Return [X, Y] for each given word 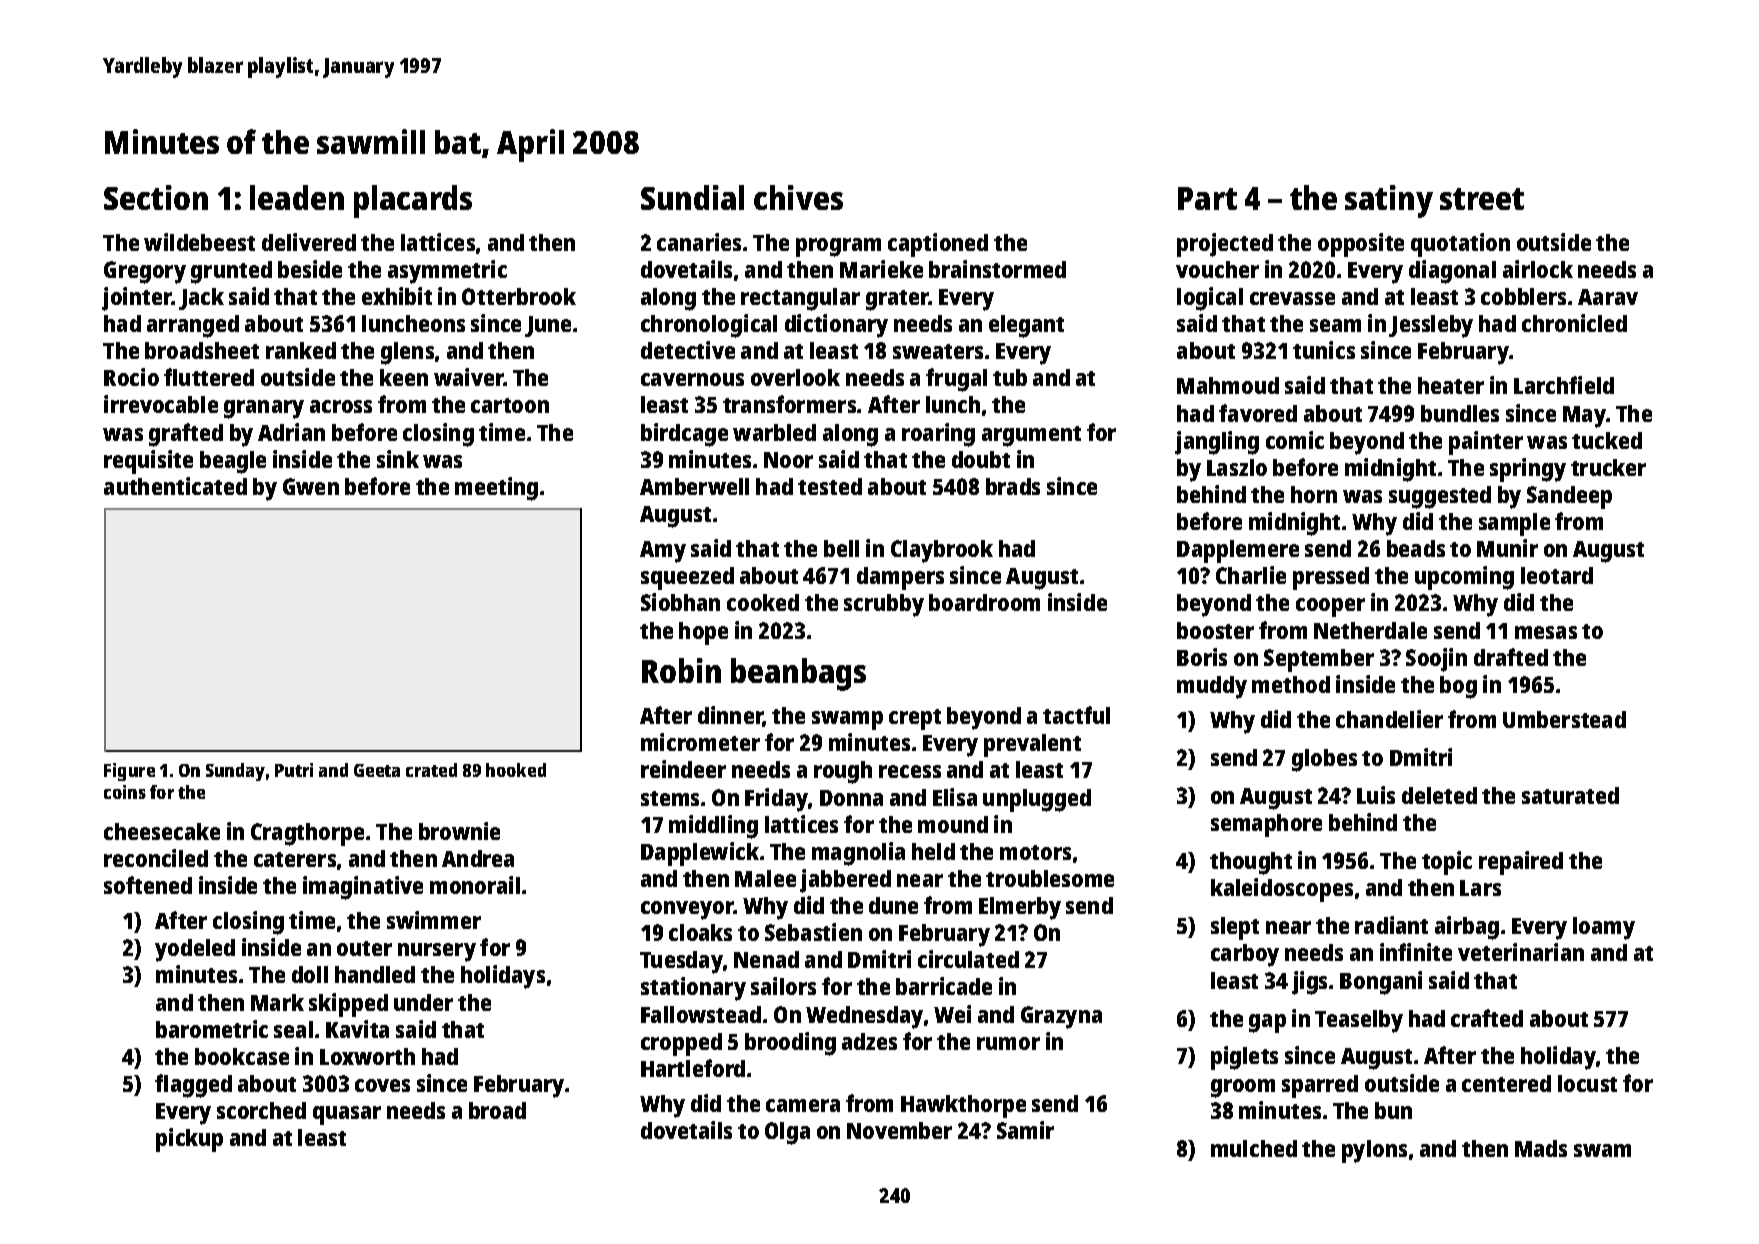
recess [910, 771]
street [1482, 199]
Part [1207, 198]
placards [413, 201]
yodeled [195, 950]
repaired [1521, 863]
